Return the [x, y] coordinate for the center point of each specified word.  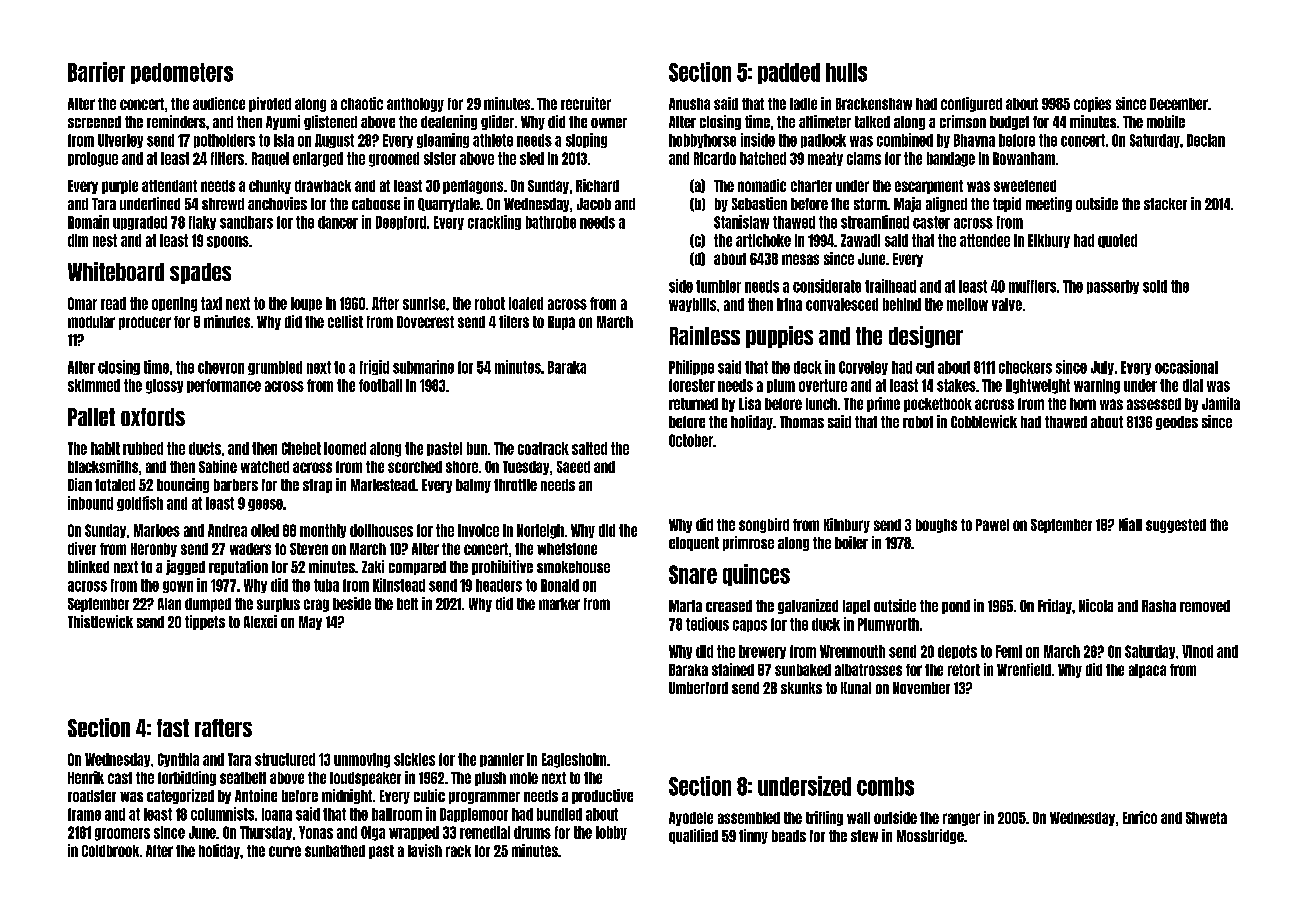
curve [285, 851]
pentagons [473, 187]
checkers [1025, 367]
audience [219, 103]
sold [1155, 286]
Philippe [691, 367]
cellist [345, 321]
